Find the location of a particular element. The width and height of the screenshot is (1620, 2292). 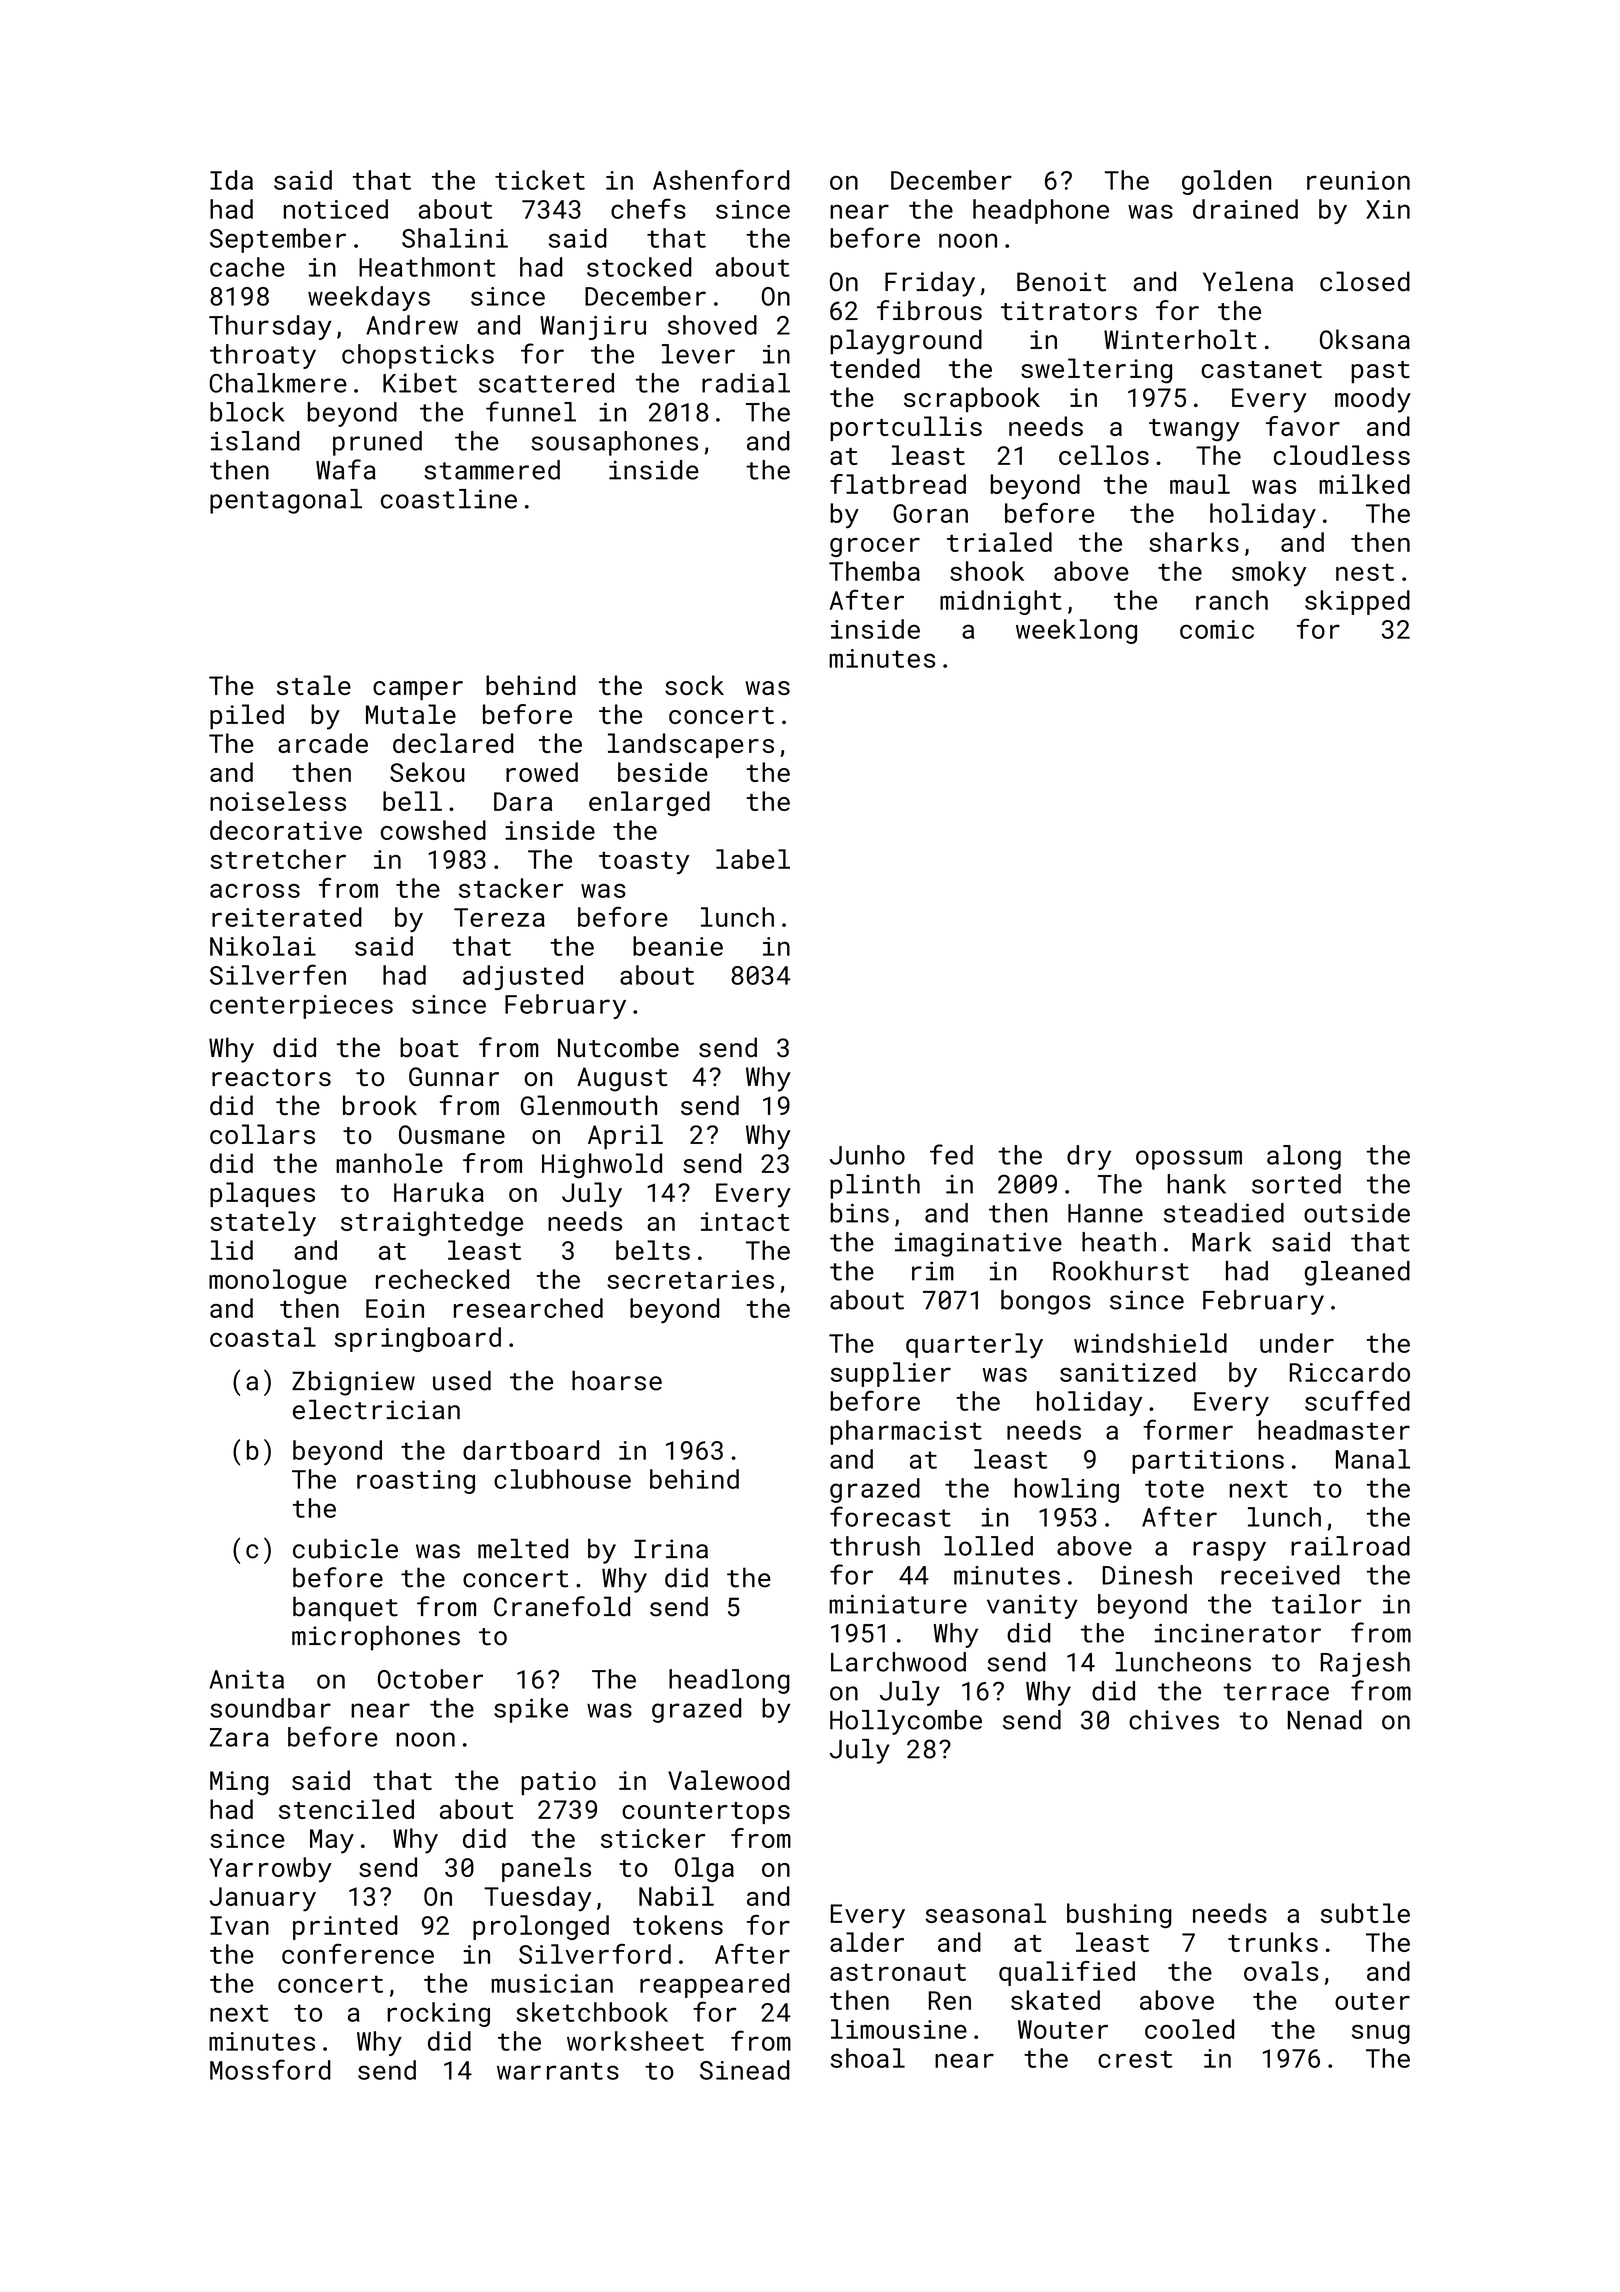

Benoit is located at coordinates (1061, 282).
